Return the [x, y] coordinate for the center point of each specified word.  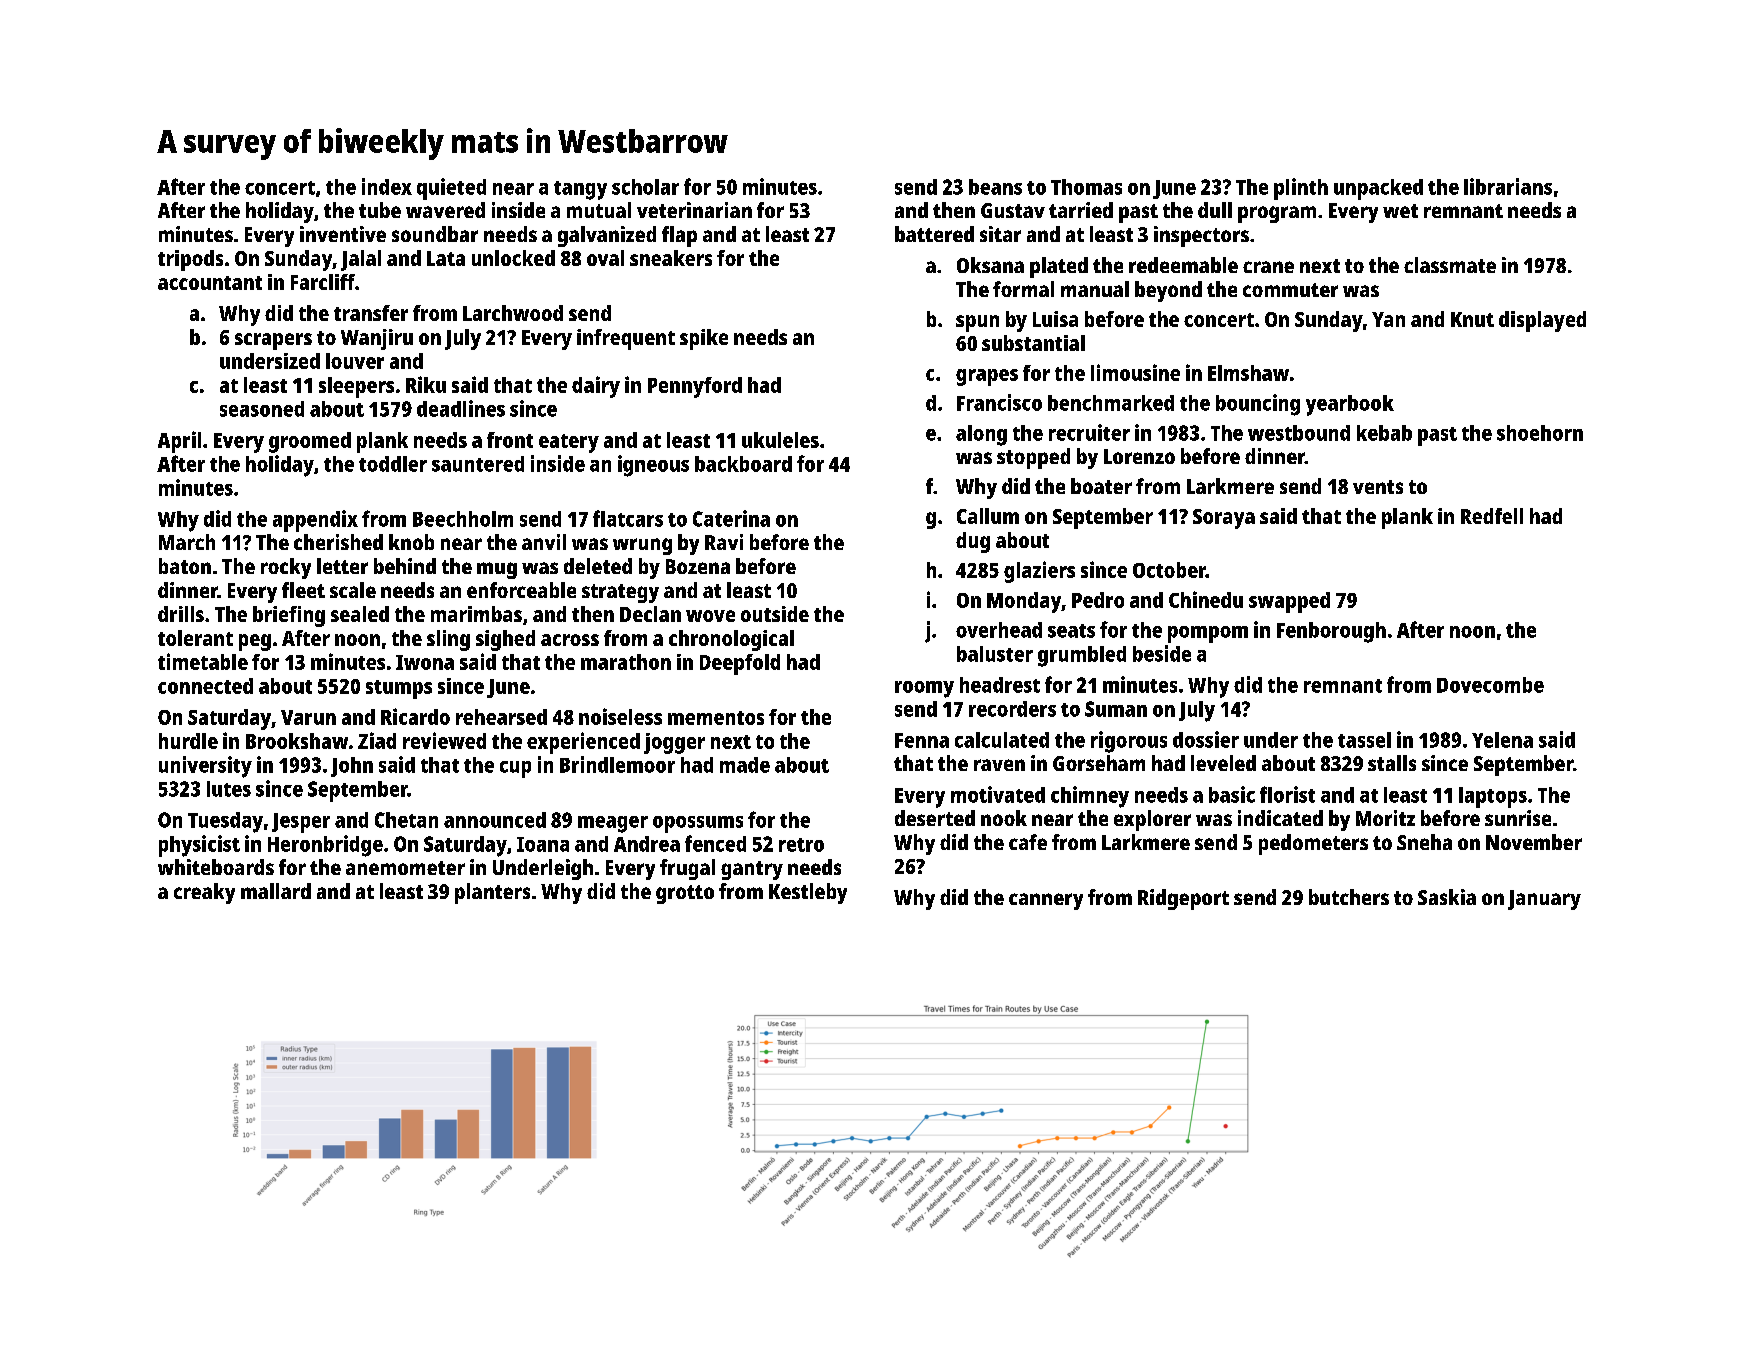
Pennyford [695, 387]
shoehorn [1540, 433]
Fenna [922, 740]
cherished [338, 542]
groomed [310, 442]
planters [492, 893]
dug [973, 542]
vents [1378, 487]
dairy [596, 387]
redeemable [1183, 265]
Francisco [999, 402]
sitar [1000, 234]
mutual [599, 210]
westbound [1299, 433]
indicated [1280, 818]
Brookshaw [297, 741]
